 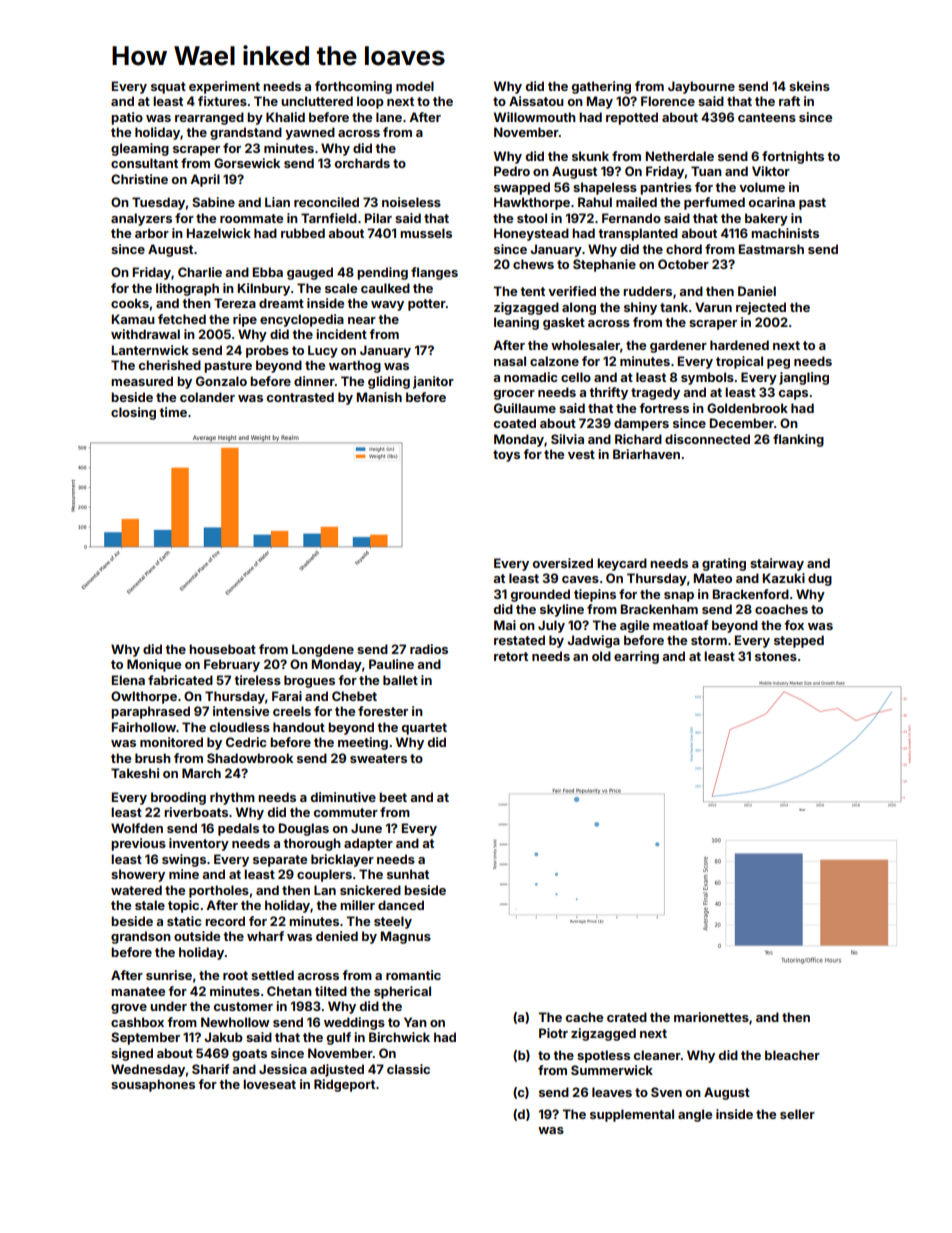 I want to click on skunk, so click(x=590, y=156).
